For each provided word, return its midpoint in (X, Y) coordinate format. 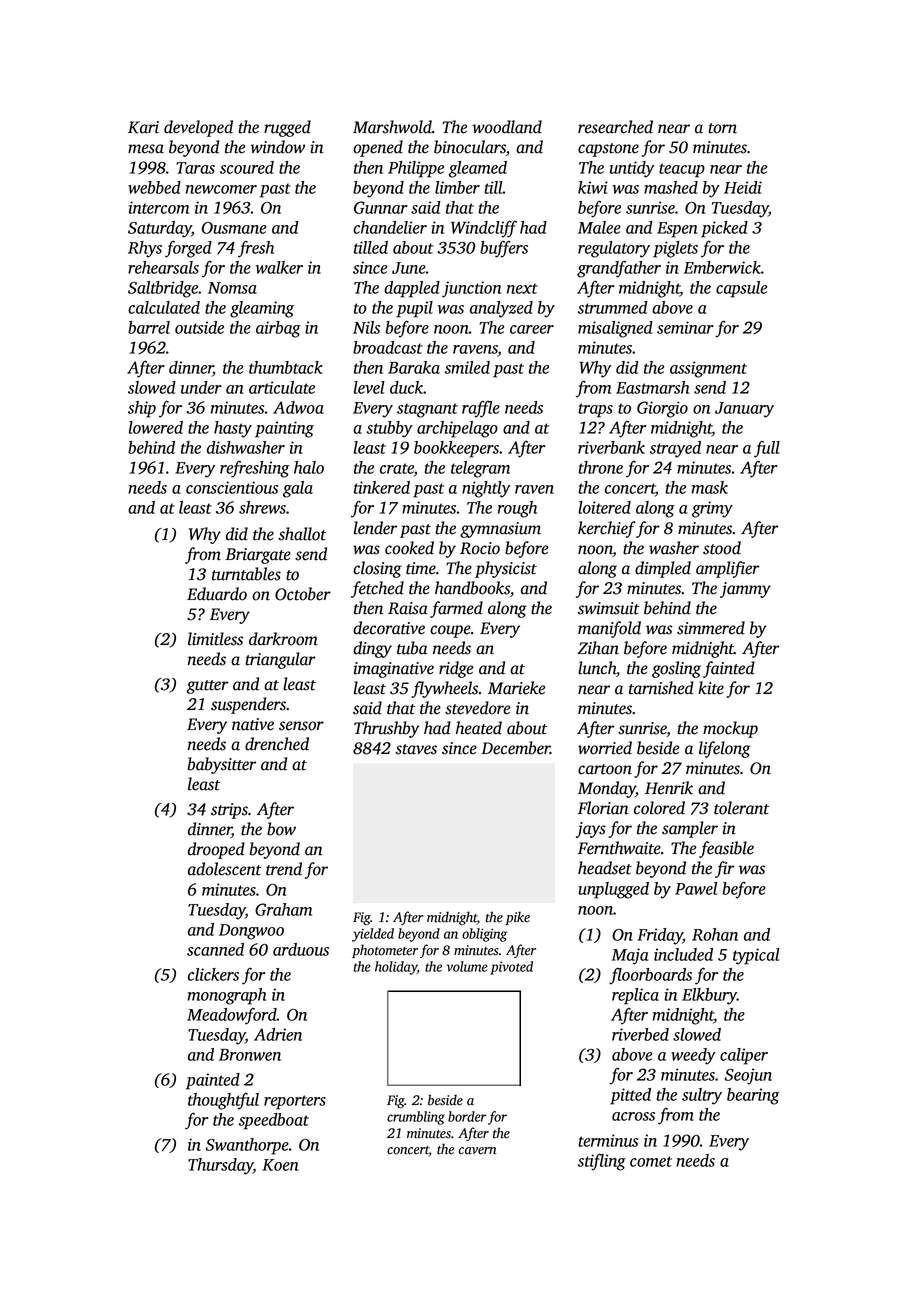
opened (378, 148)
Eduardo (217, 594)
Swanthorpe (247, 1146)
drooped (216, 850)
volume (467, 966)
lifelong (724, 749)
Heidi (743, 187)
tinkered (382, 487)
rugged (287, 128)
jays (591, 830)
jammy (745, 590)
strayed (675, 449)
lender (375, 528)
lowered (156, 427)
